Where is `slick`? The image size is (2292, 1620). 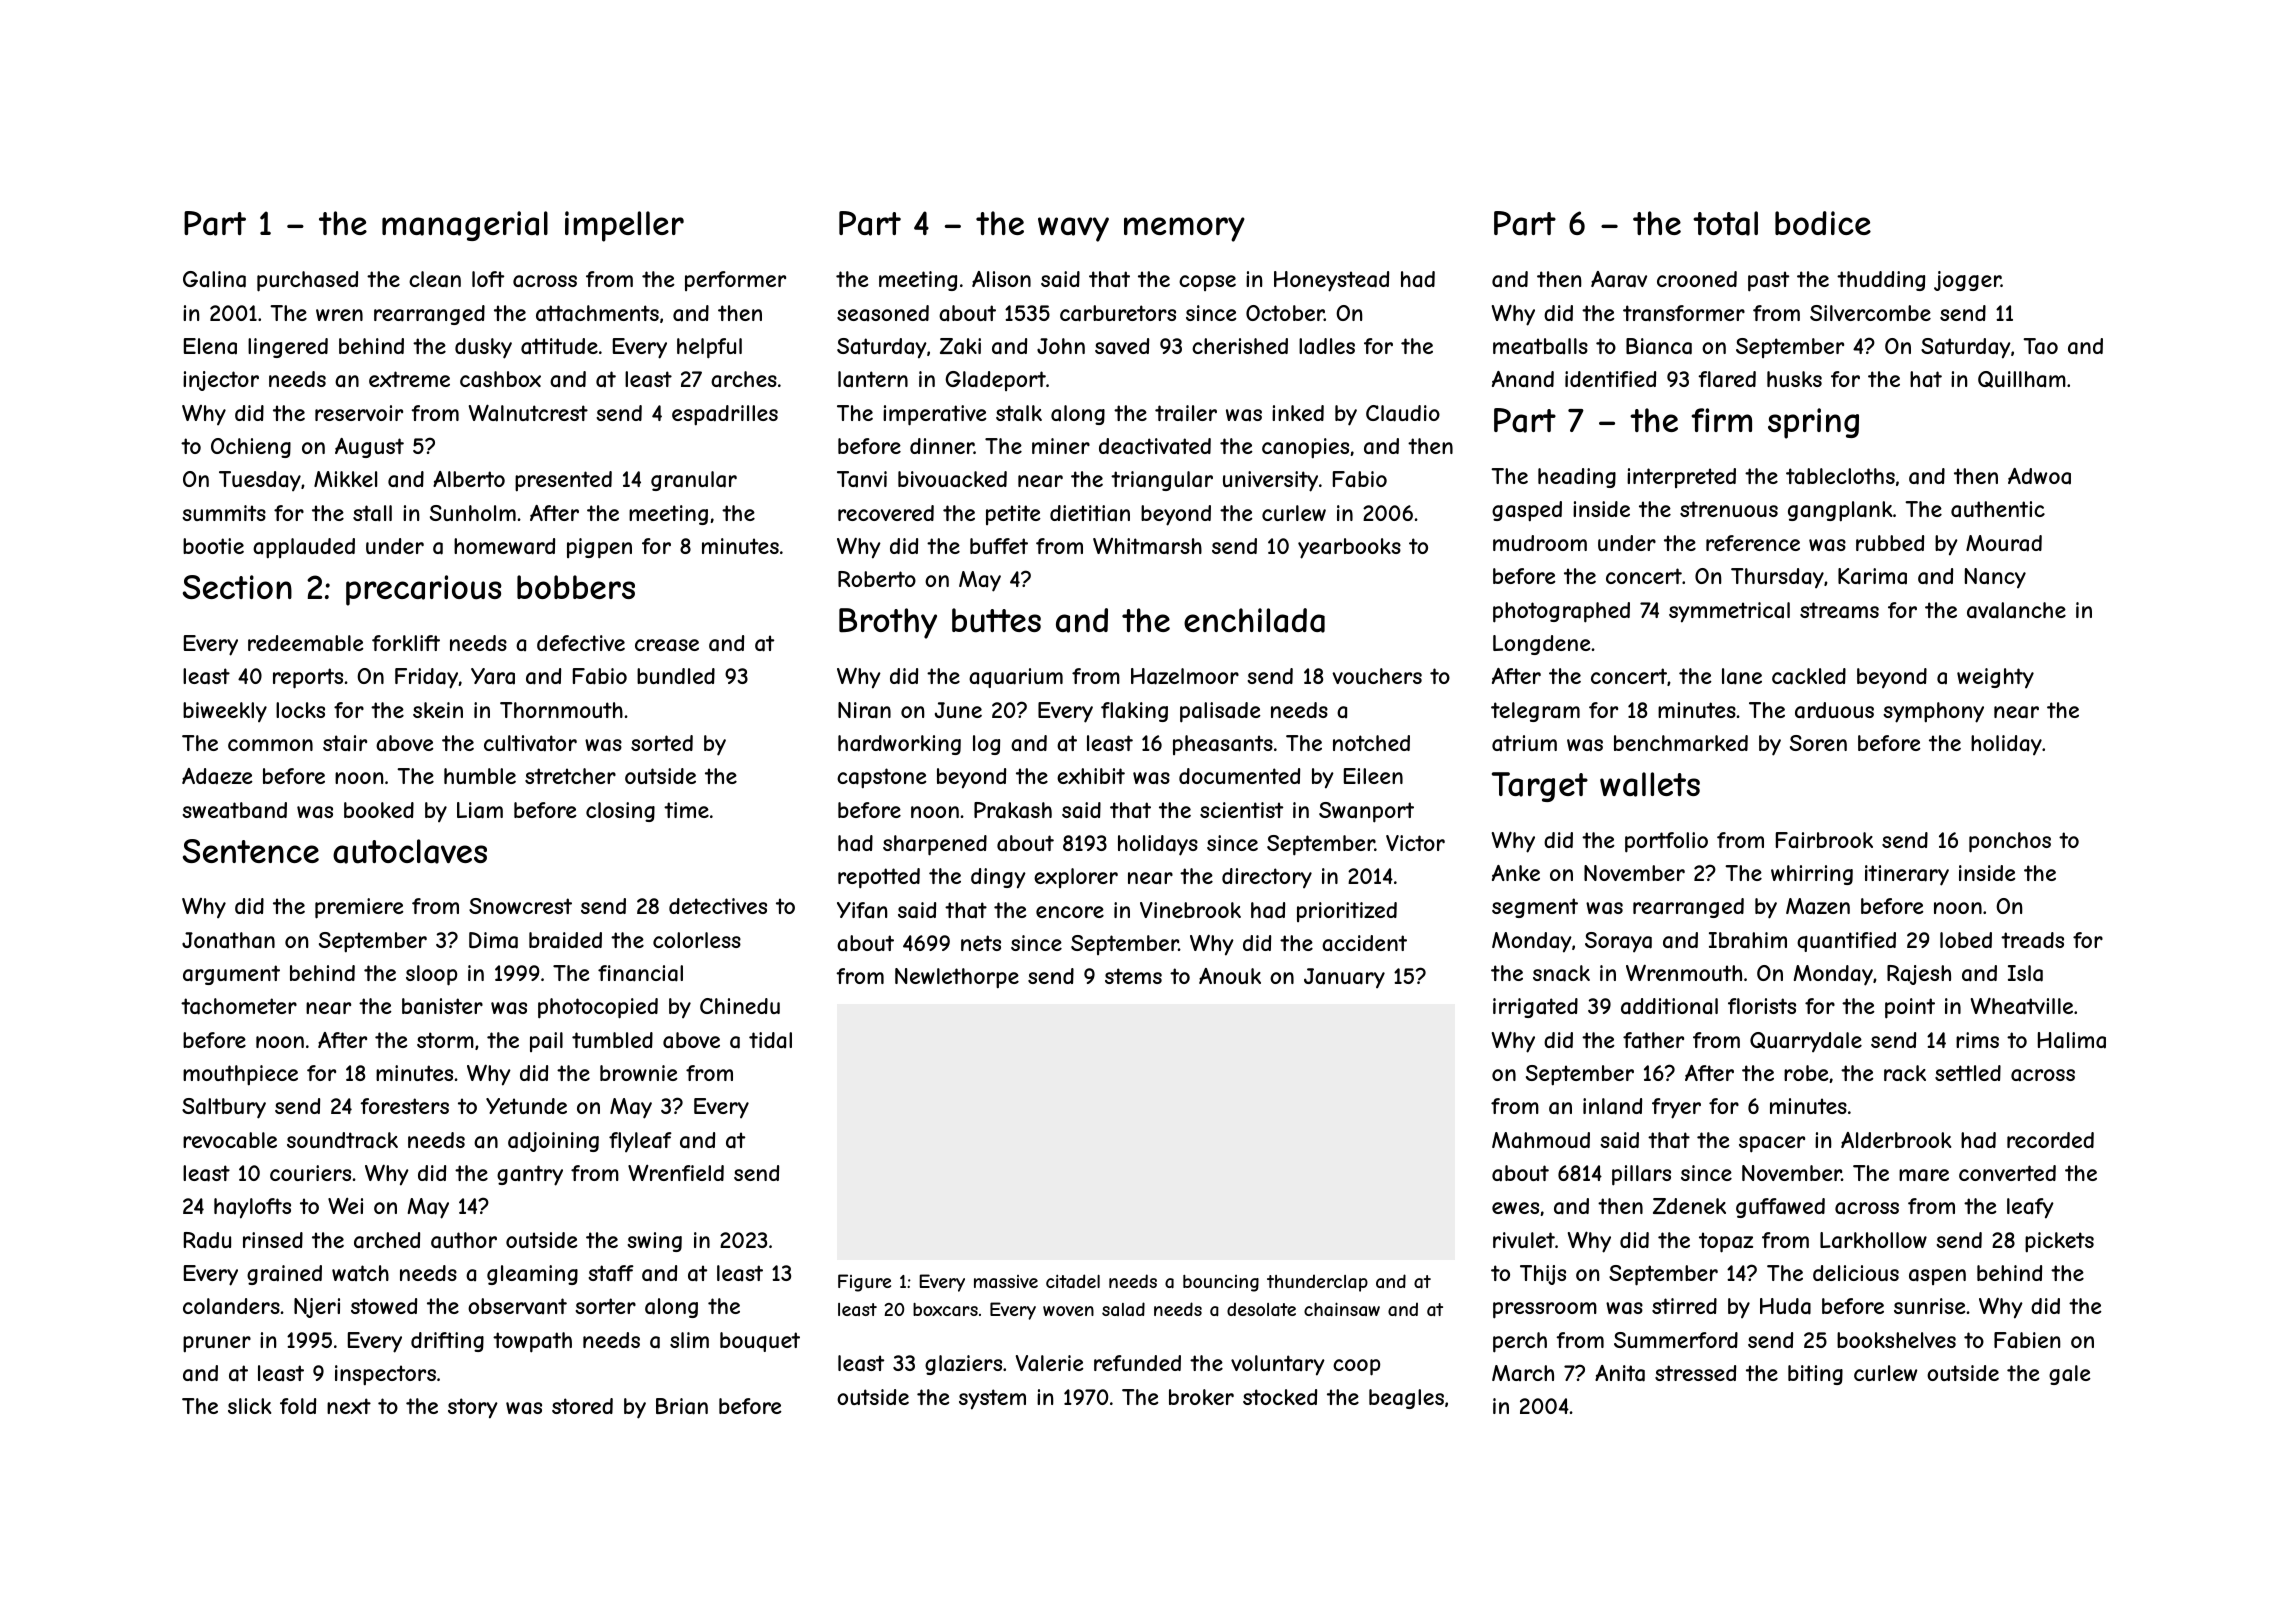 slick is located at coordinates (249, 1406).
